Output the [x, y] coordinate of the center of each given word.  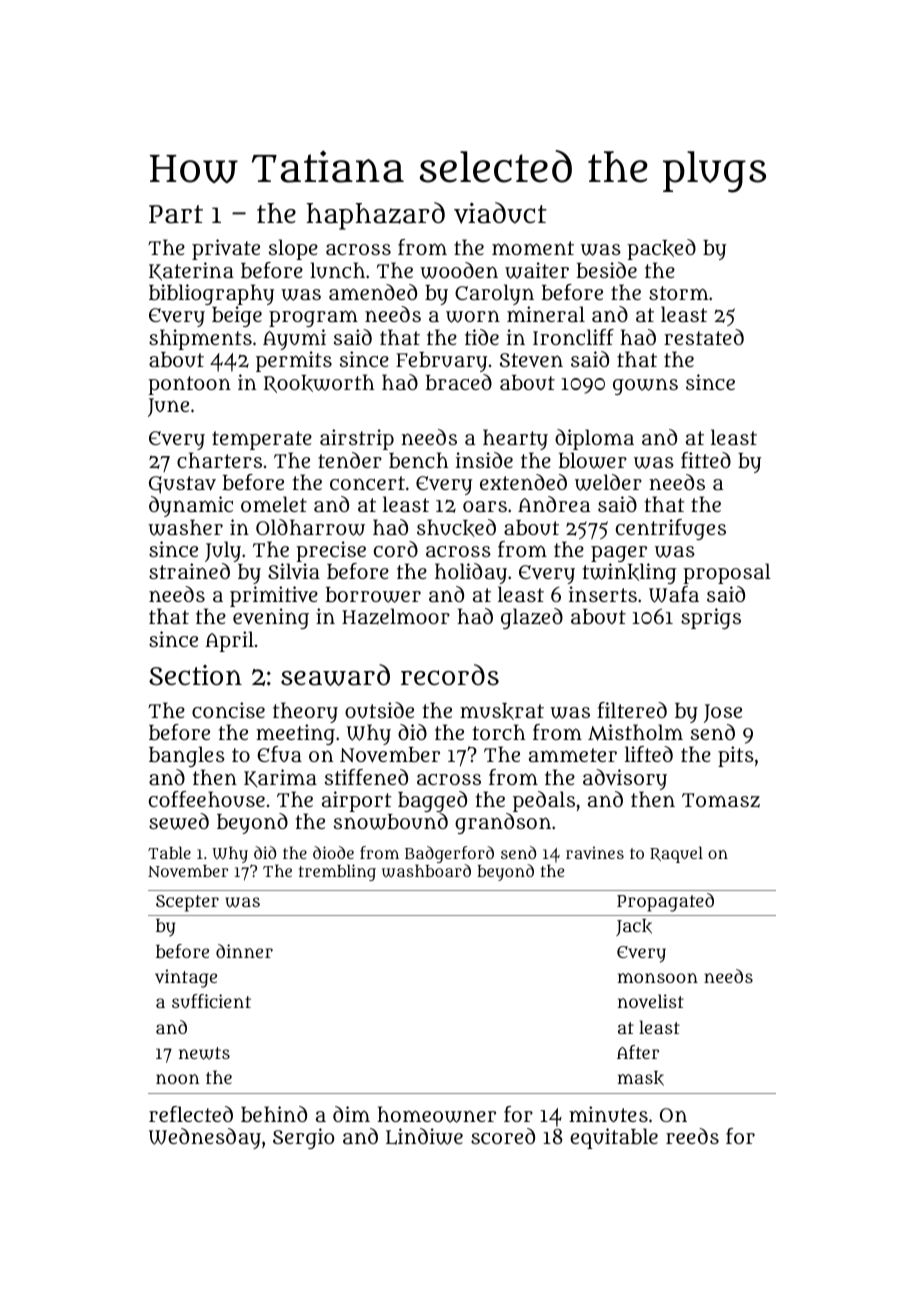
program [313, 318]
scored [503, 1136]
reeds [692, 1136]
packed [661, 249]
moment [533, 248]
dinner [244, 951]
